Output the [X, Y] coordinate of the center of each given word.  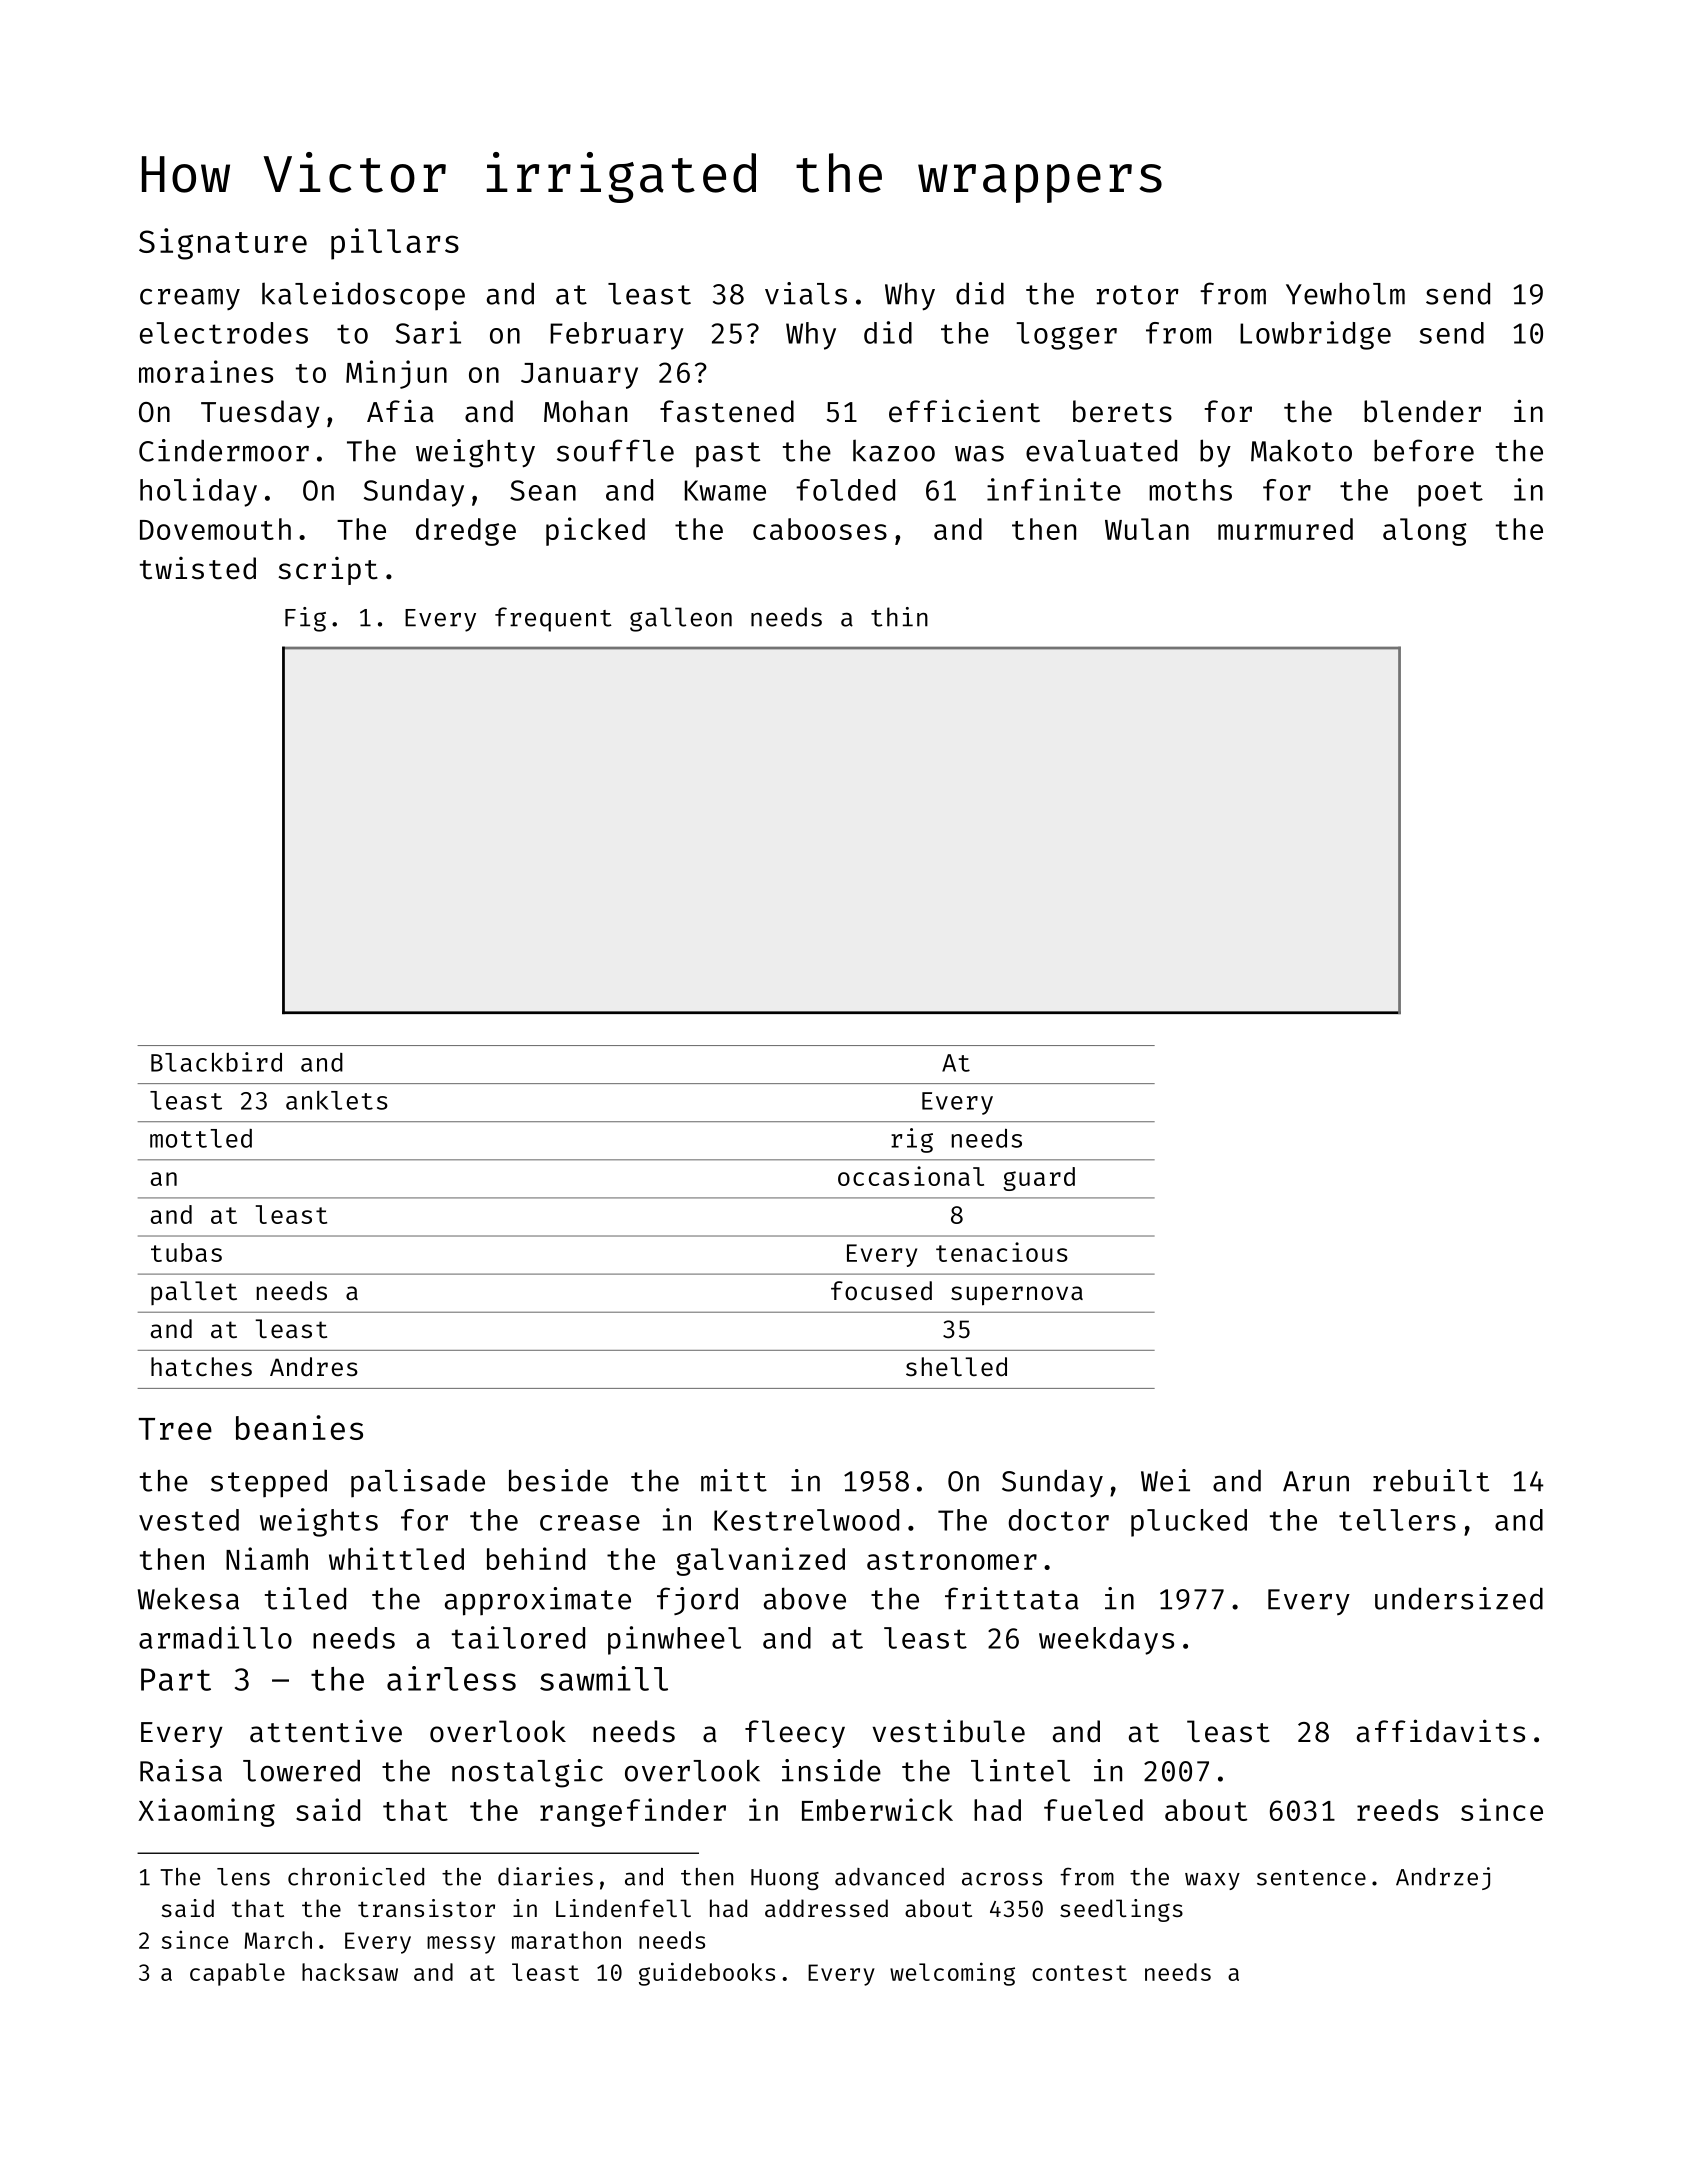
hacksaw [350, 1972]
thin [899, 617]
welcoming [952, 1974]
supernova [1017, 1296]
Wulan [1147, 529]
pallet [194, 1293]
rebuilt [1431, 1480]
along [1425, 532]
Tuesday [260, 414]
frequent [553, 619]
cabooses [820, 529]
